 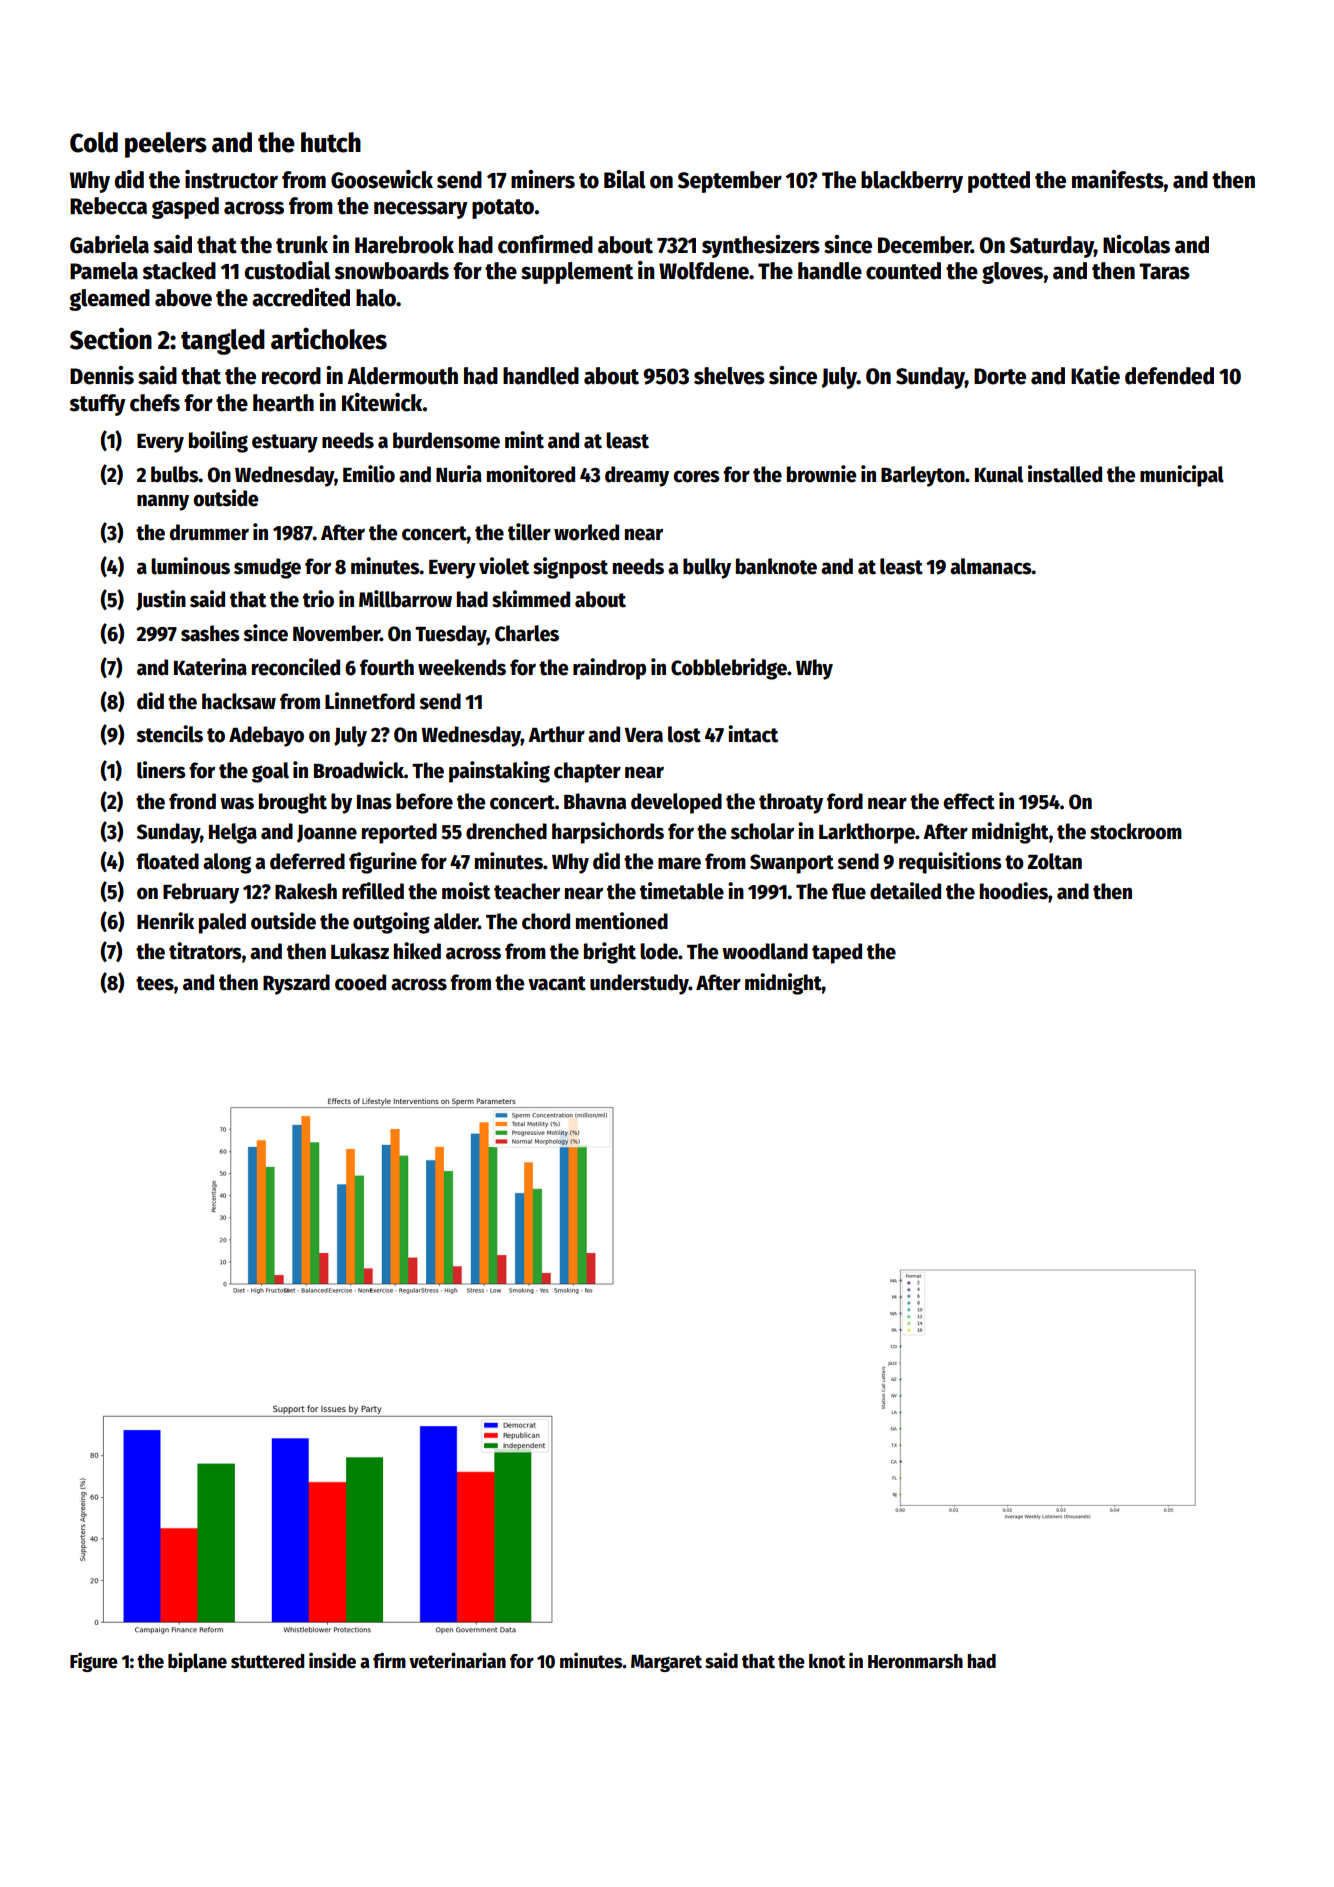 What do you see at coordinates (155, 983) in the screenshot?
I see `tees` at bounding box center [155, 983].
